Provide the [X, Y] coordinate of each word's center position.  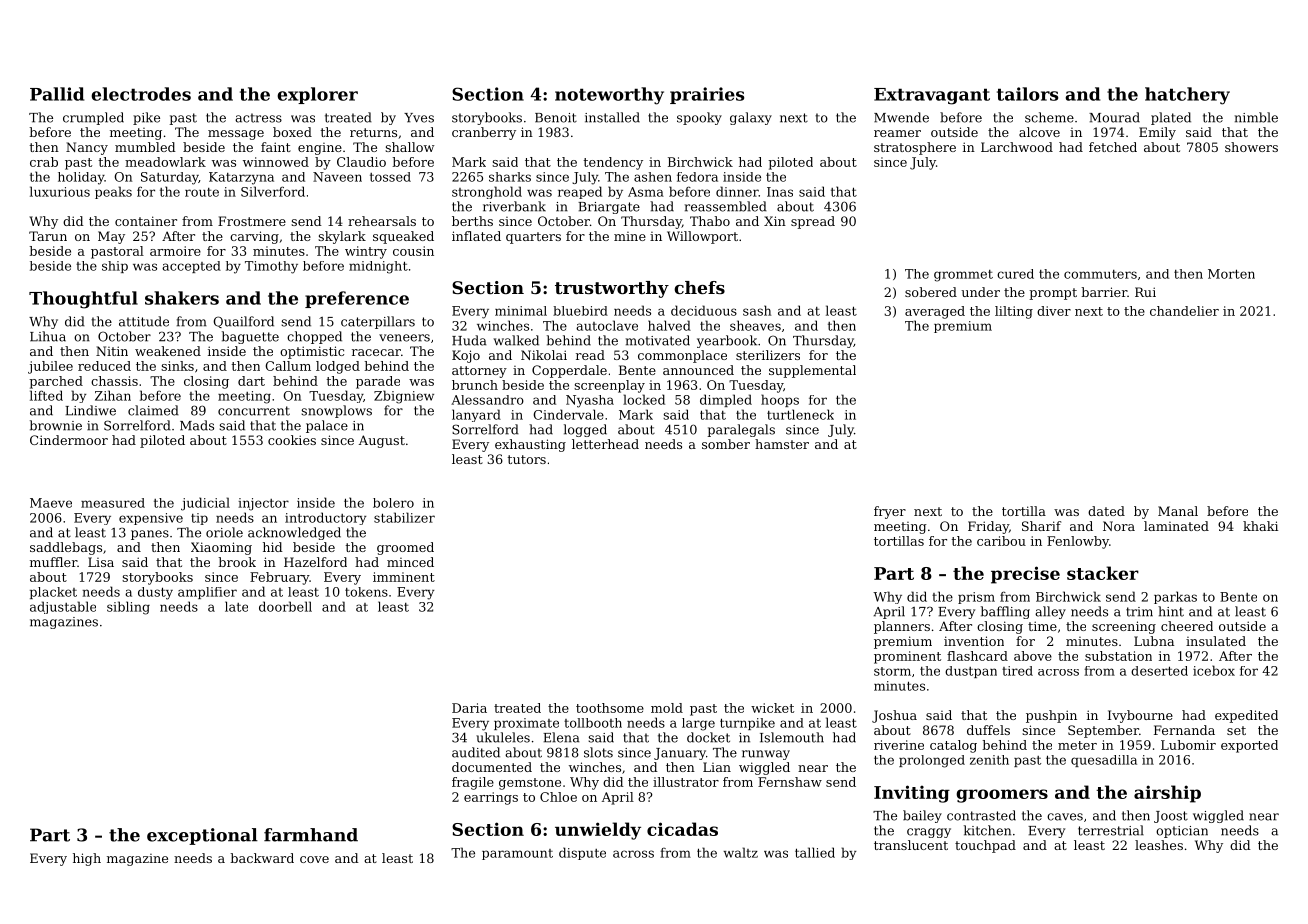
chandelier [1184, 311]
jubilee [50, 367]
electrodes [141, 94]
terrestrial [1111, 830]
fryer [890, 512]
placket [53, 593]
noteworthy [609, 96]
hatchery [1187, 96]
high [87, 859]
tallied [815, 852]
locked [644, 399]
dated [1106, 511]
